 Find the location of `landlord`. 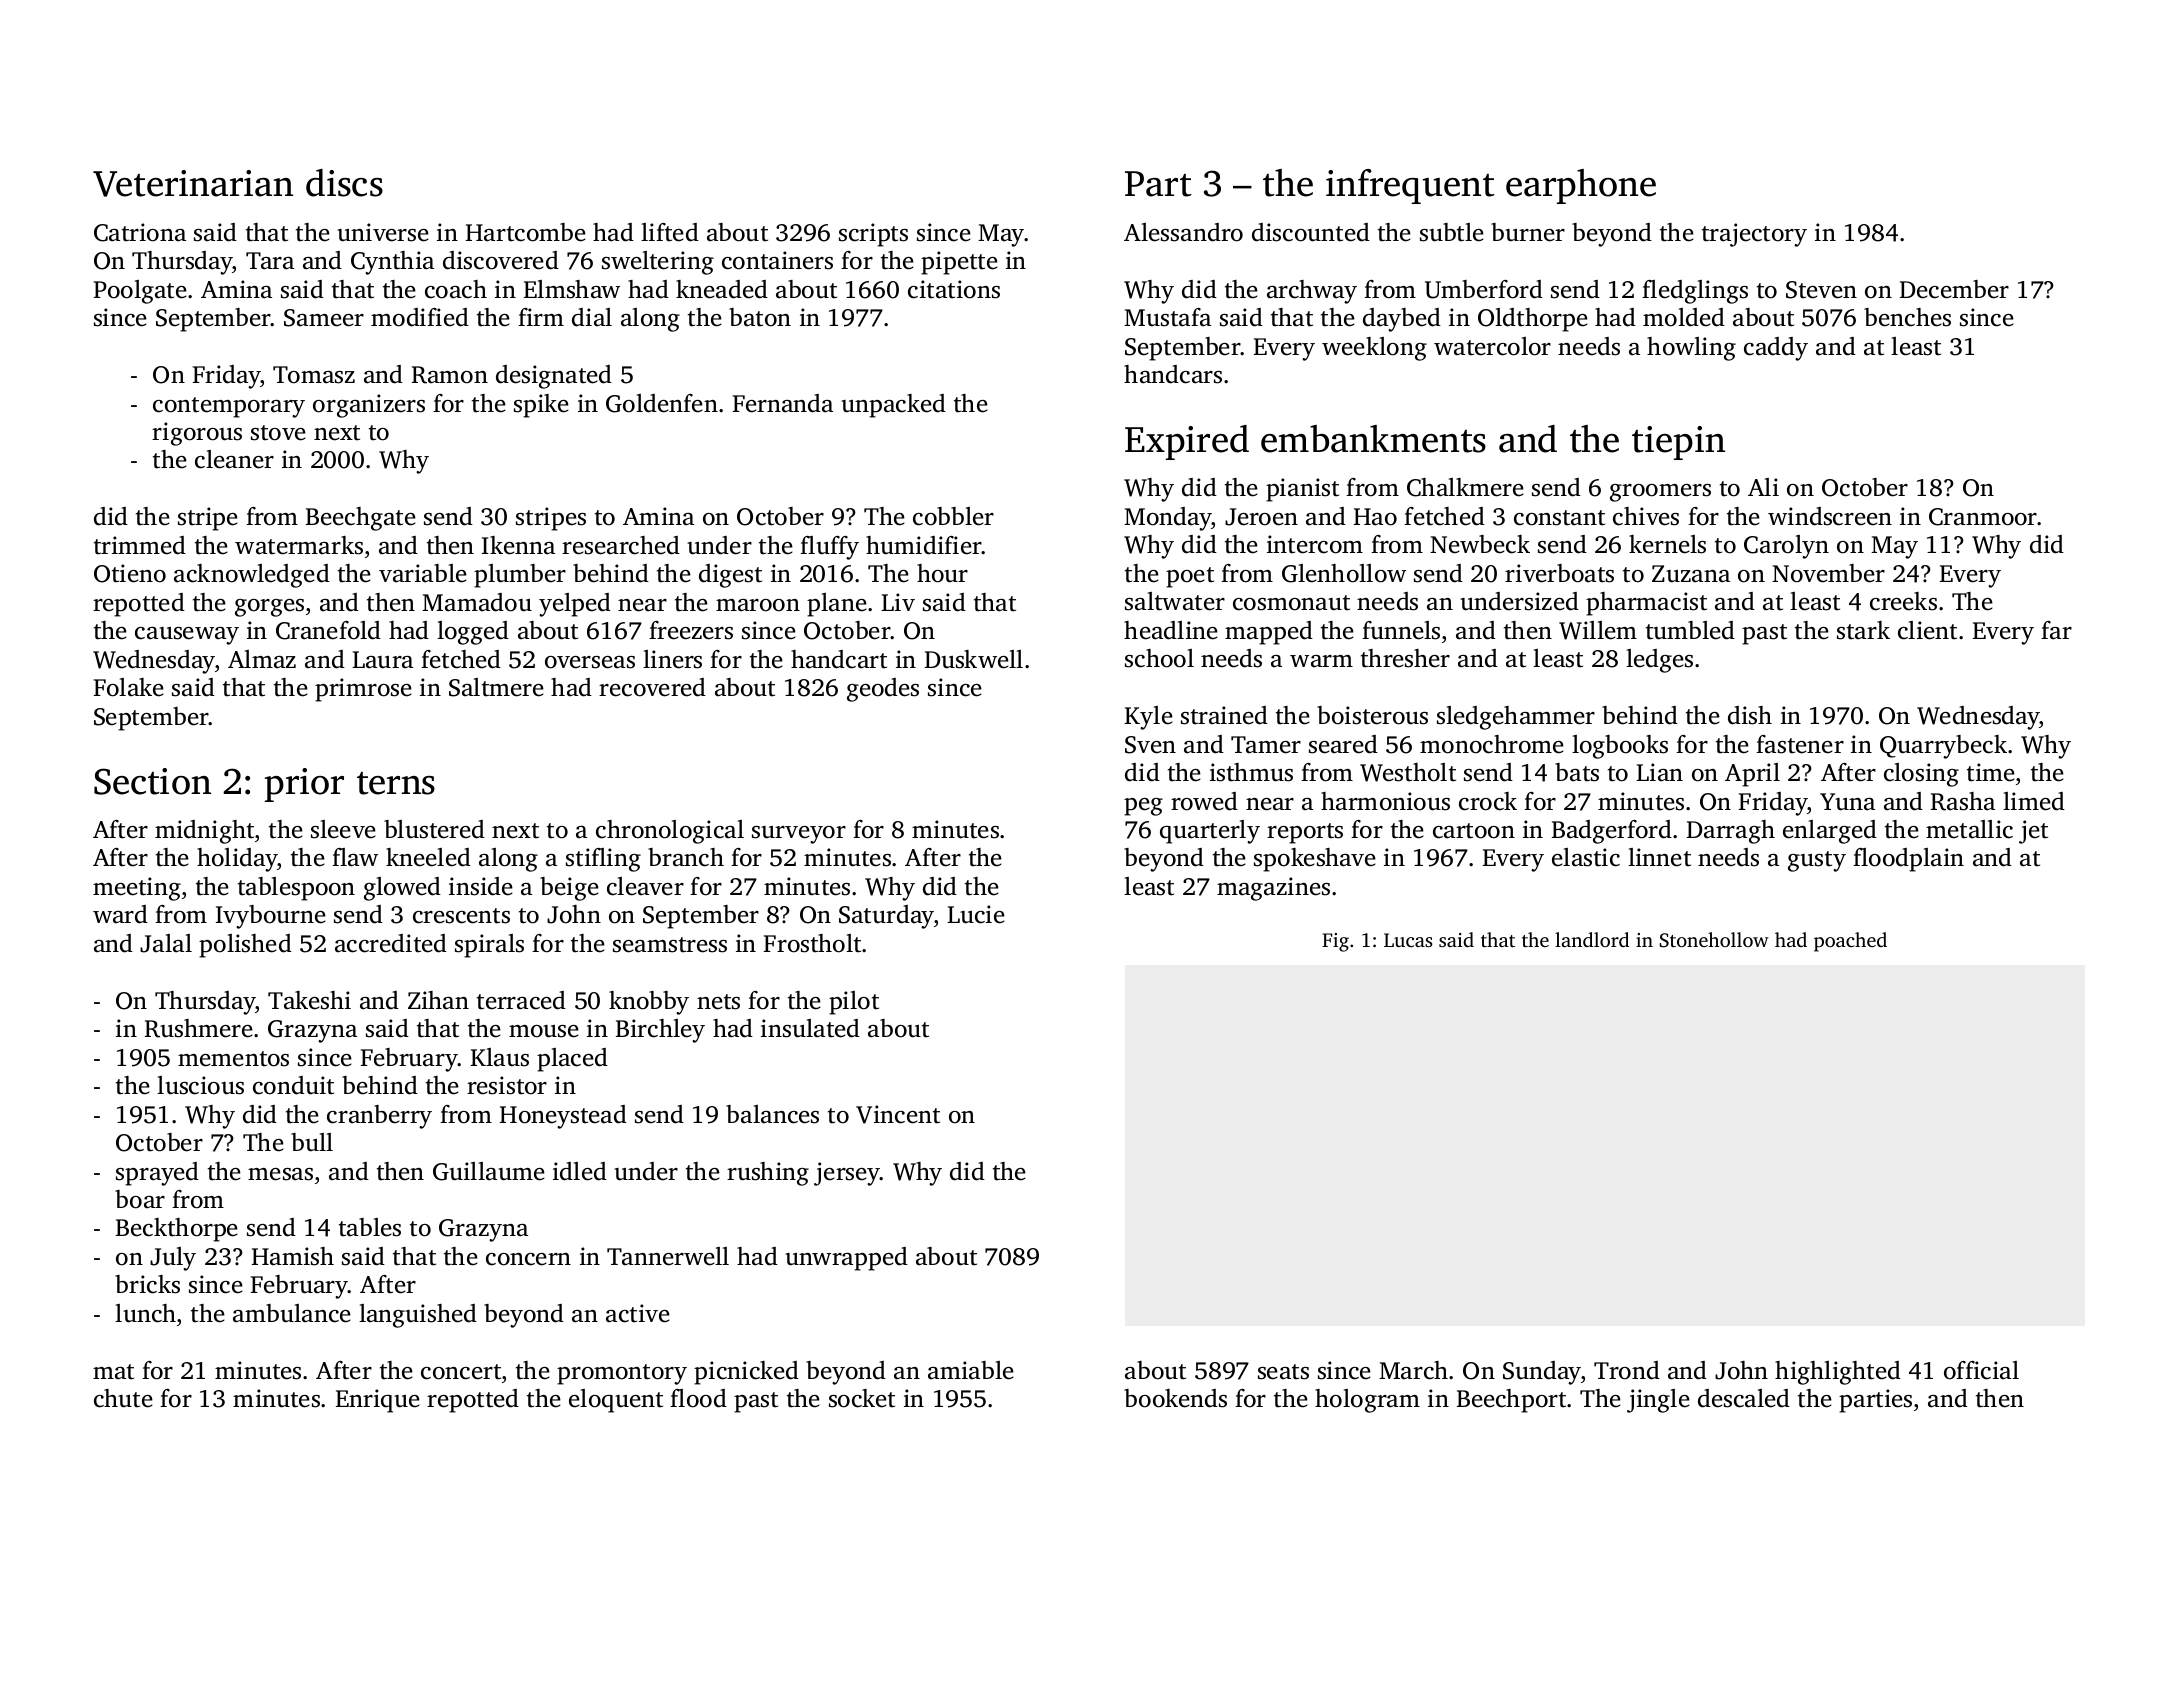

landlord is located at coordinates (1592, 939).
